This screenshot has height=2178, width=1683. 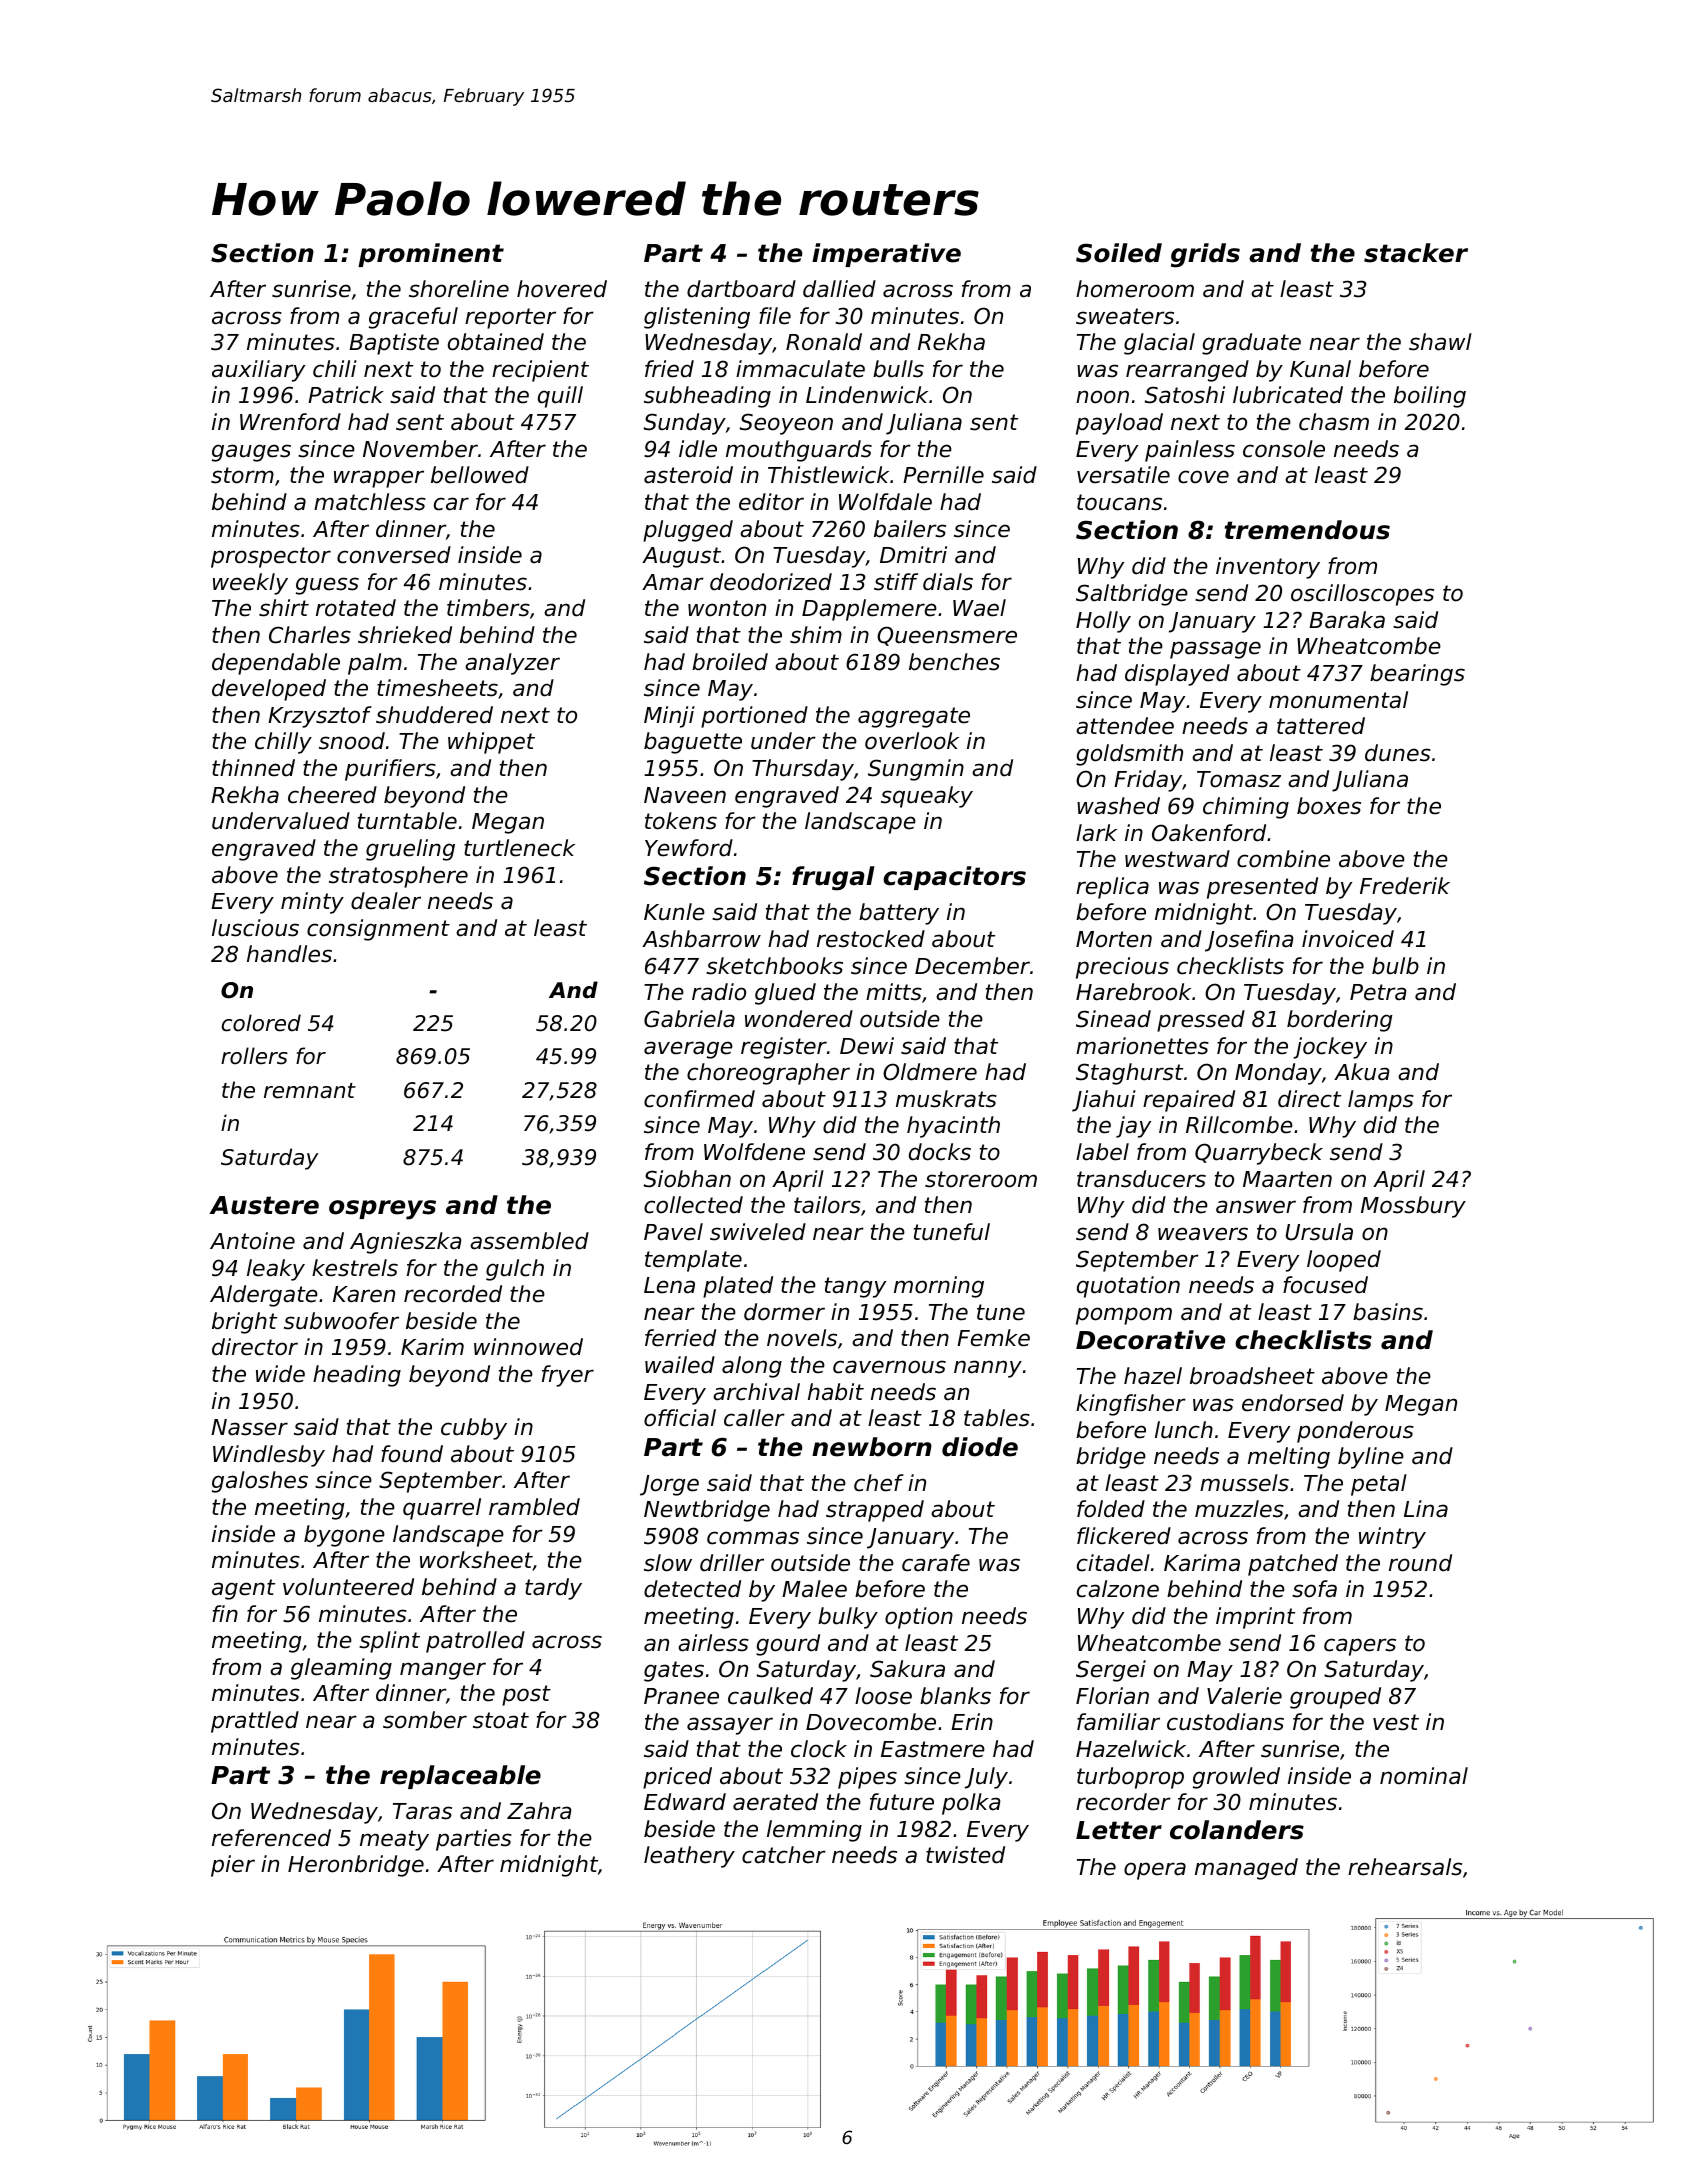 What do you see at coordinates (784, 1855) in the screenshot?
I see `catcher` at bounding box center [784, 1855].
